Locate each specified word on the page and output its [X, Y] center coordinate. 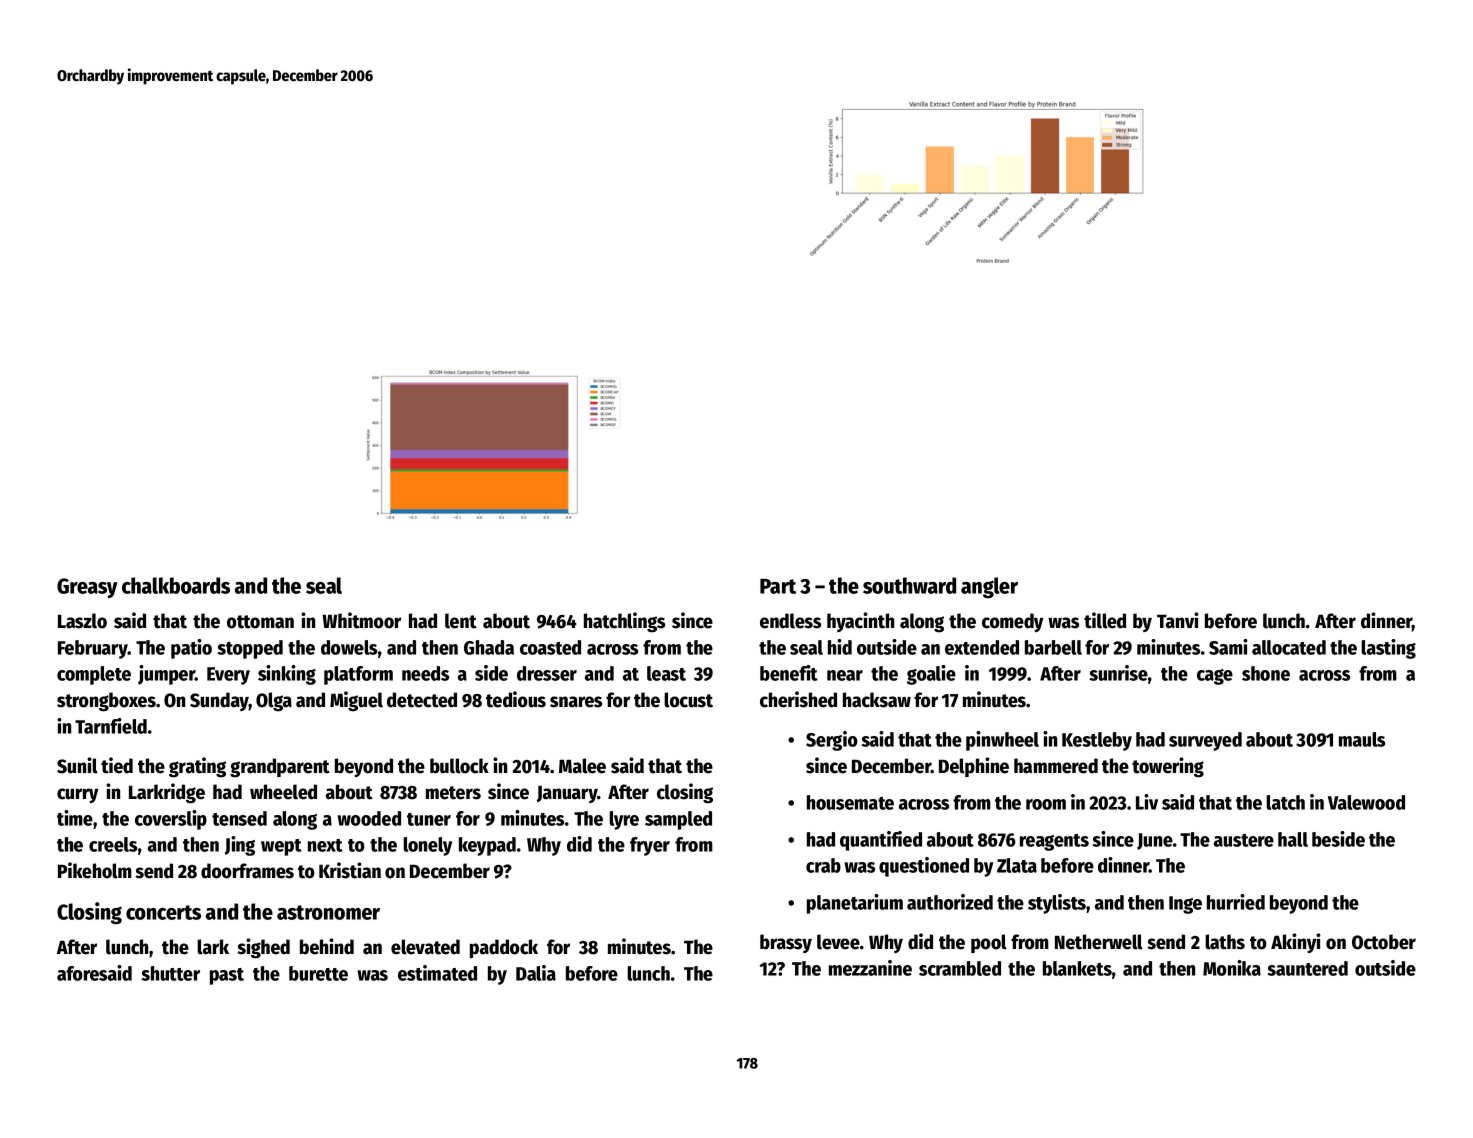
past [227, 976]
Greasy [87, 588]
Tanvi [1178, 620]
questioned [924, 867]
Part [778, 586]
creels [113, 844]
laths [1225, 942]
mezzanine [870, 968]
